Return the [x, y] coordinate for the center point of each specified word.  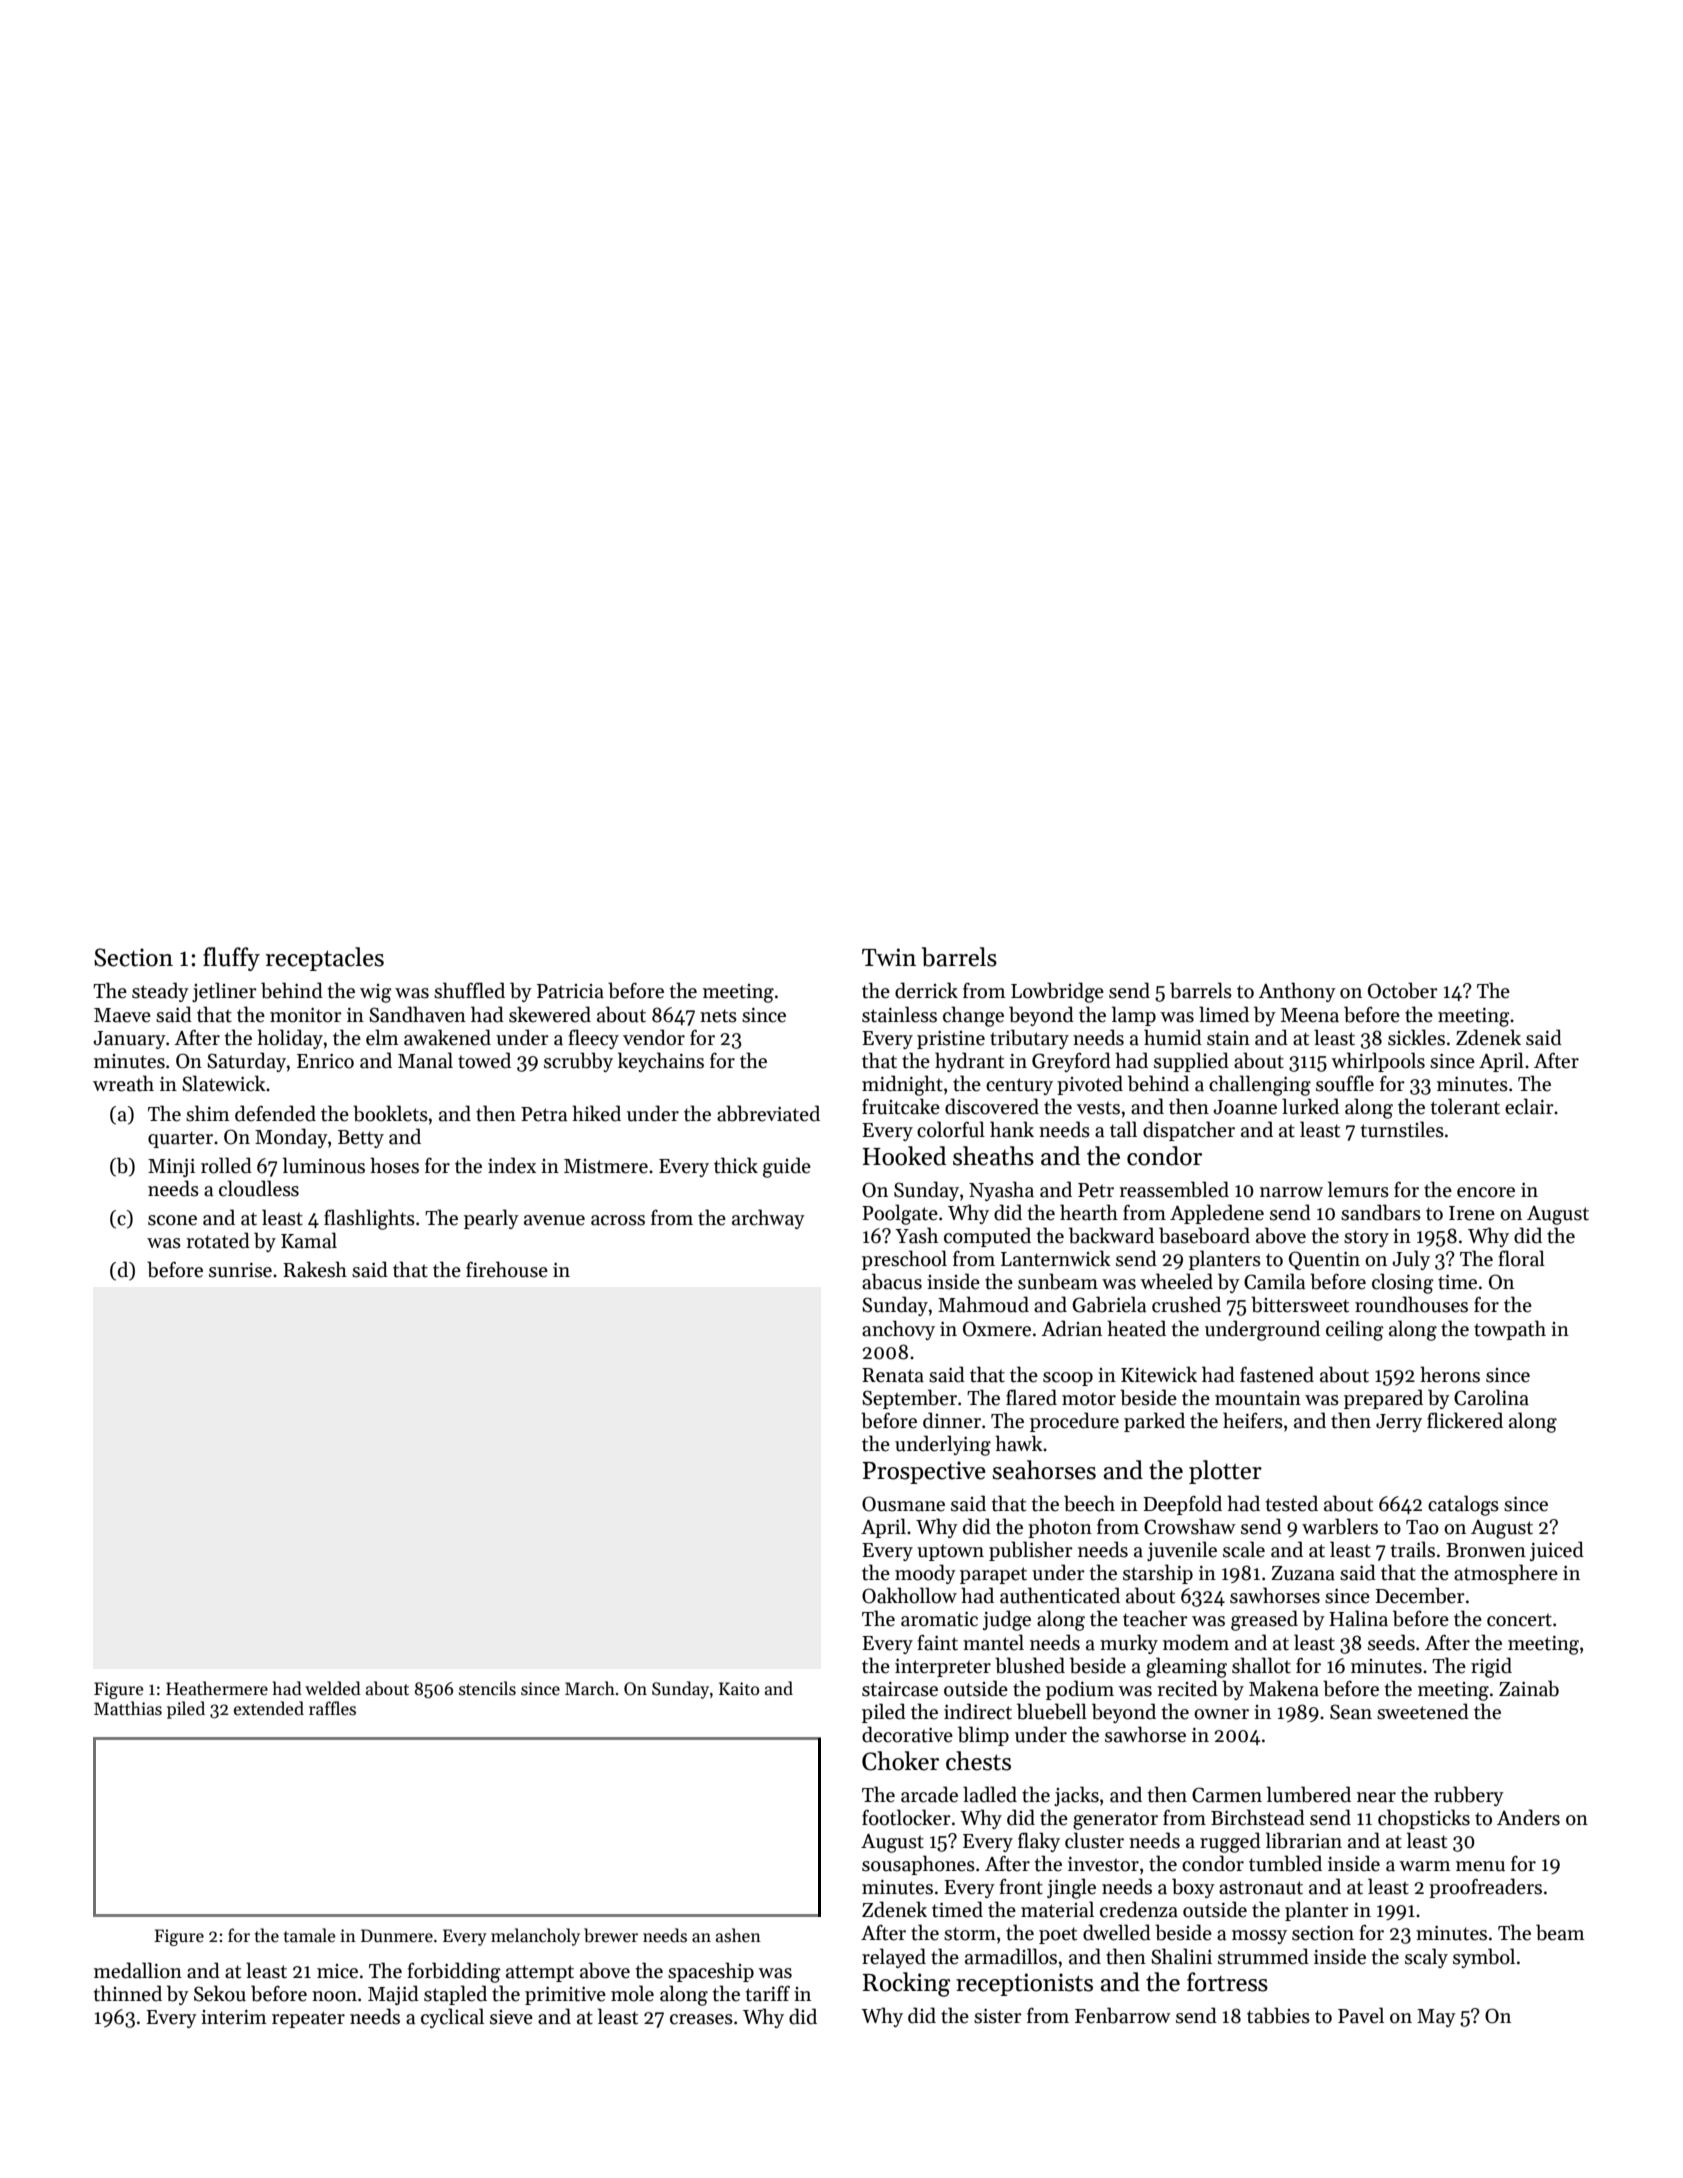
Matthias [128, 1708]
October [1403, 990]
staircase [900, 1689]
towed [484, 1060]
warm [1425, 1866]
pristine [951, 1040]
